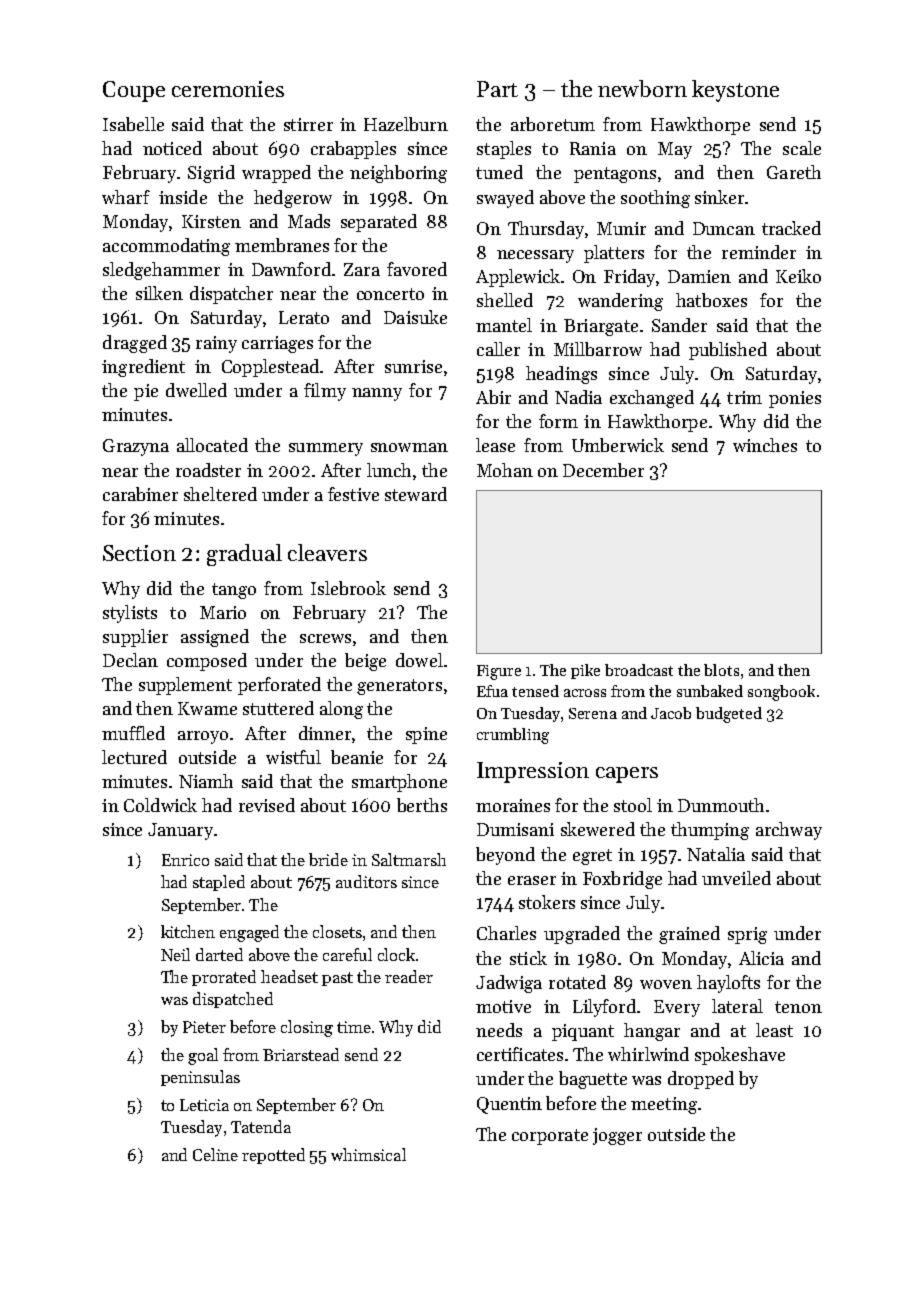 The image size is (924, 1311). Describe the element at coordinates (136, 447) in the screenshot. I see `Grazyna` at that location.
